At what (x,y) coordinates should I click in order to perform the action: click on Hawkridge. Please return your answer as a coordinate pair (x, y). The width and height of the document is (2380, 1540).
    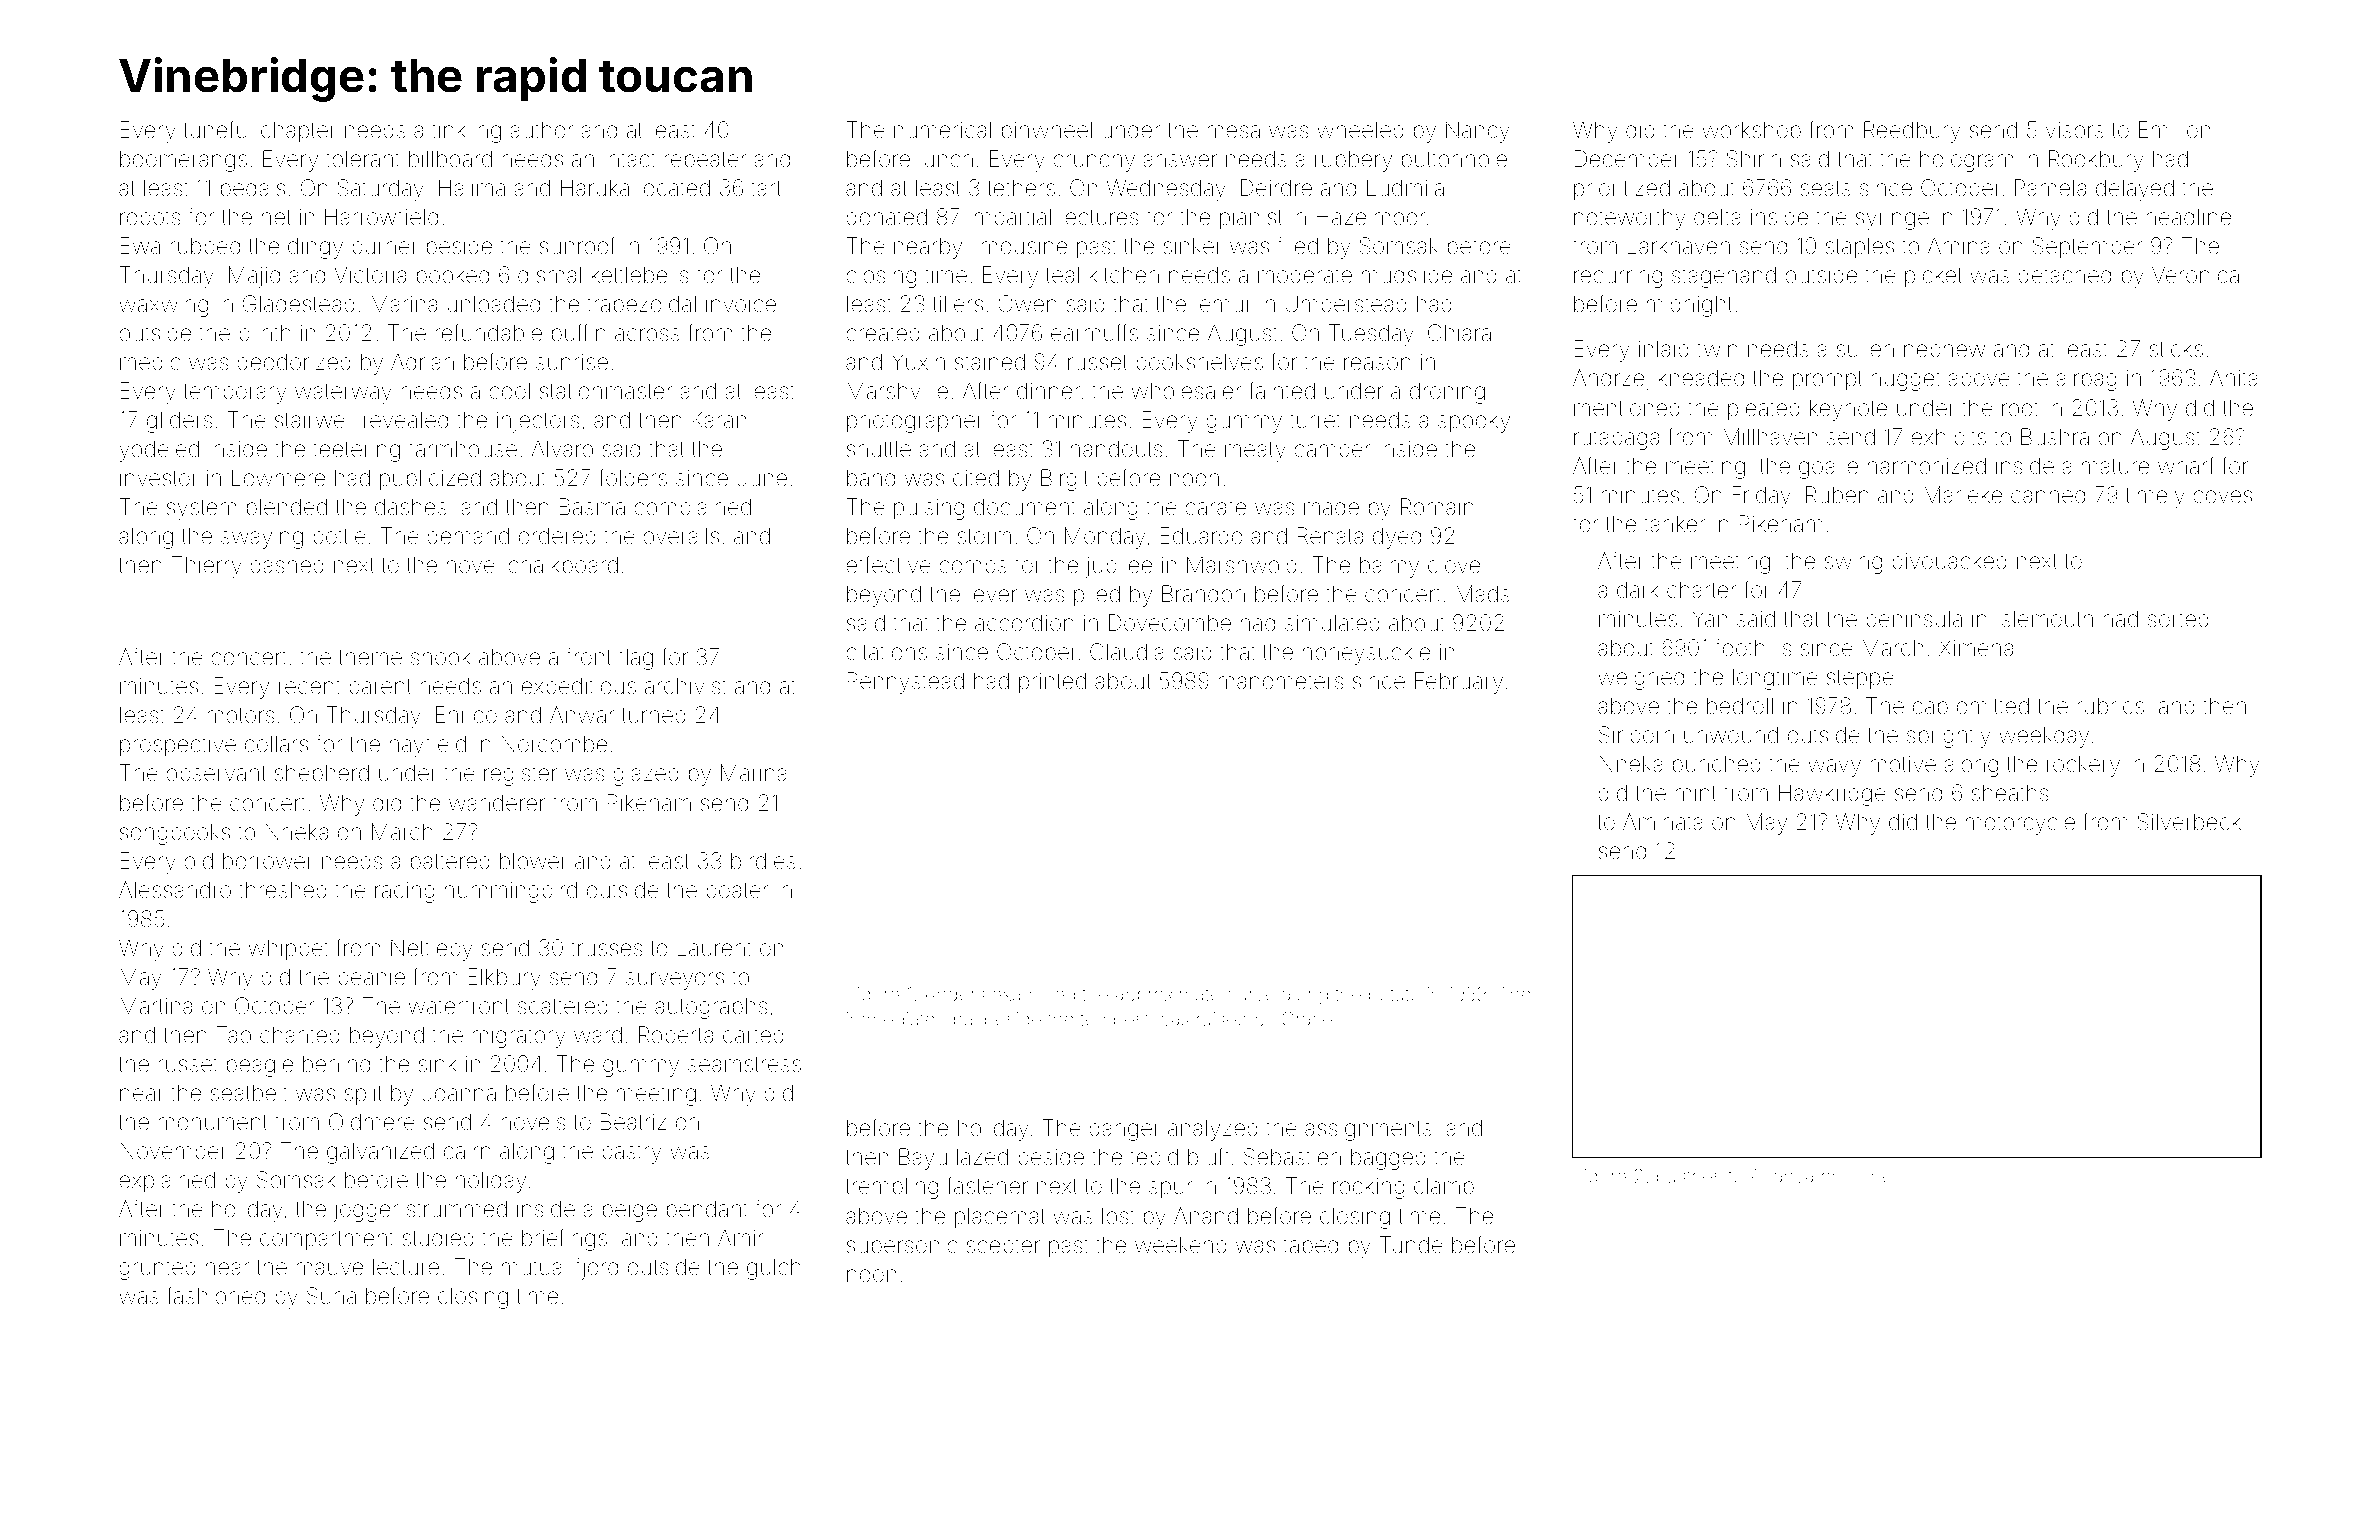
    Looking at the image, I should click on (1832, 795).
